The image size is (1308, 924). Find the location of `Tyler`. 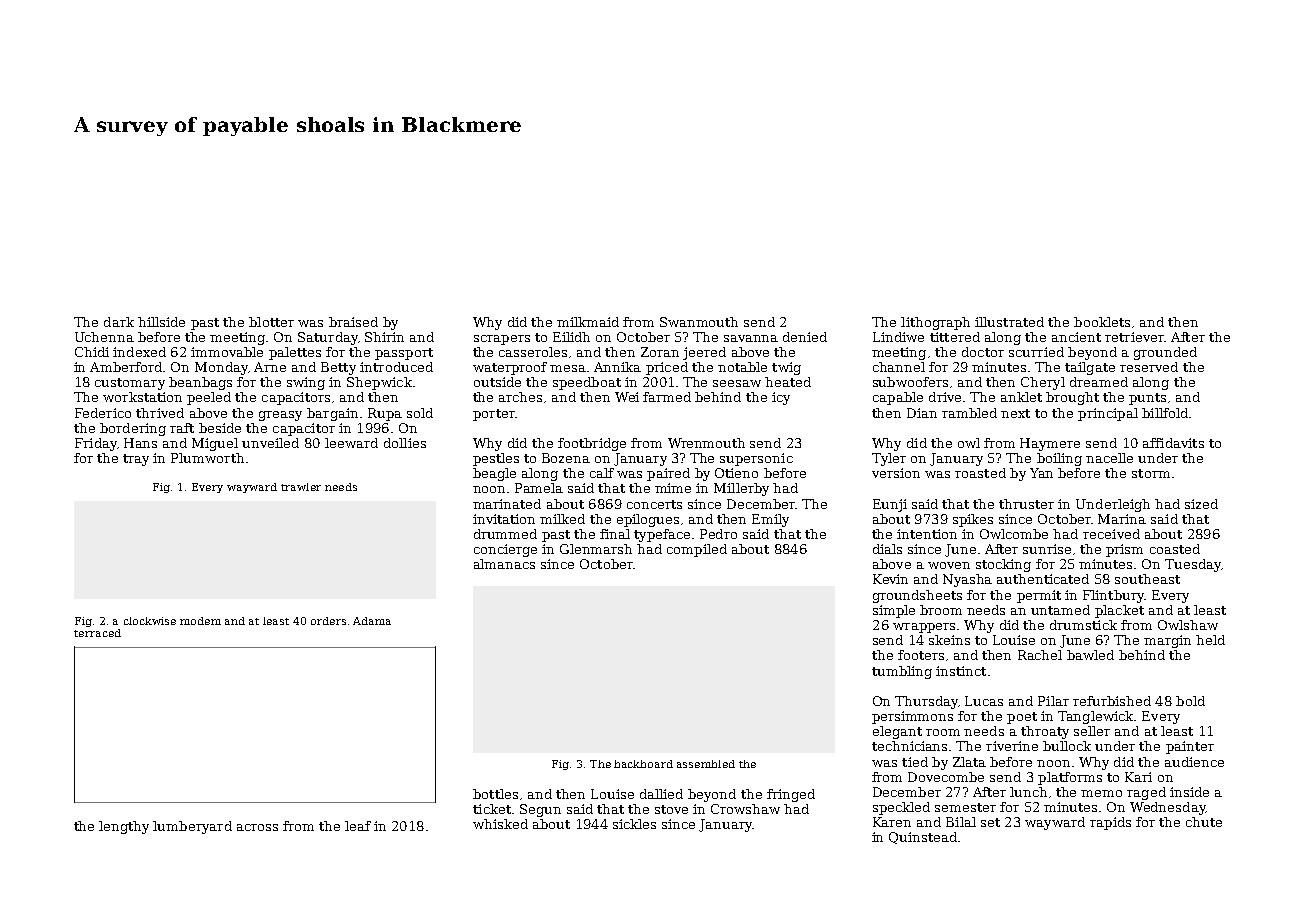

Tyler is located at coordinates (889, 459).
